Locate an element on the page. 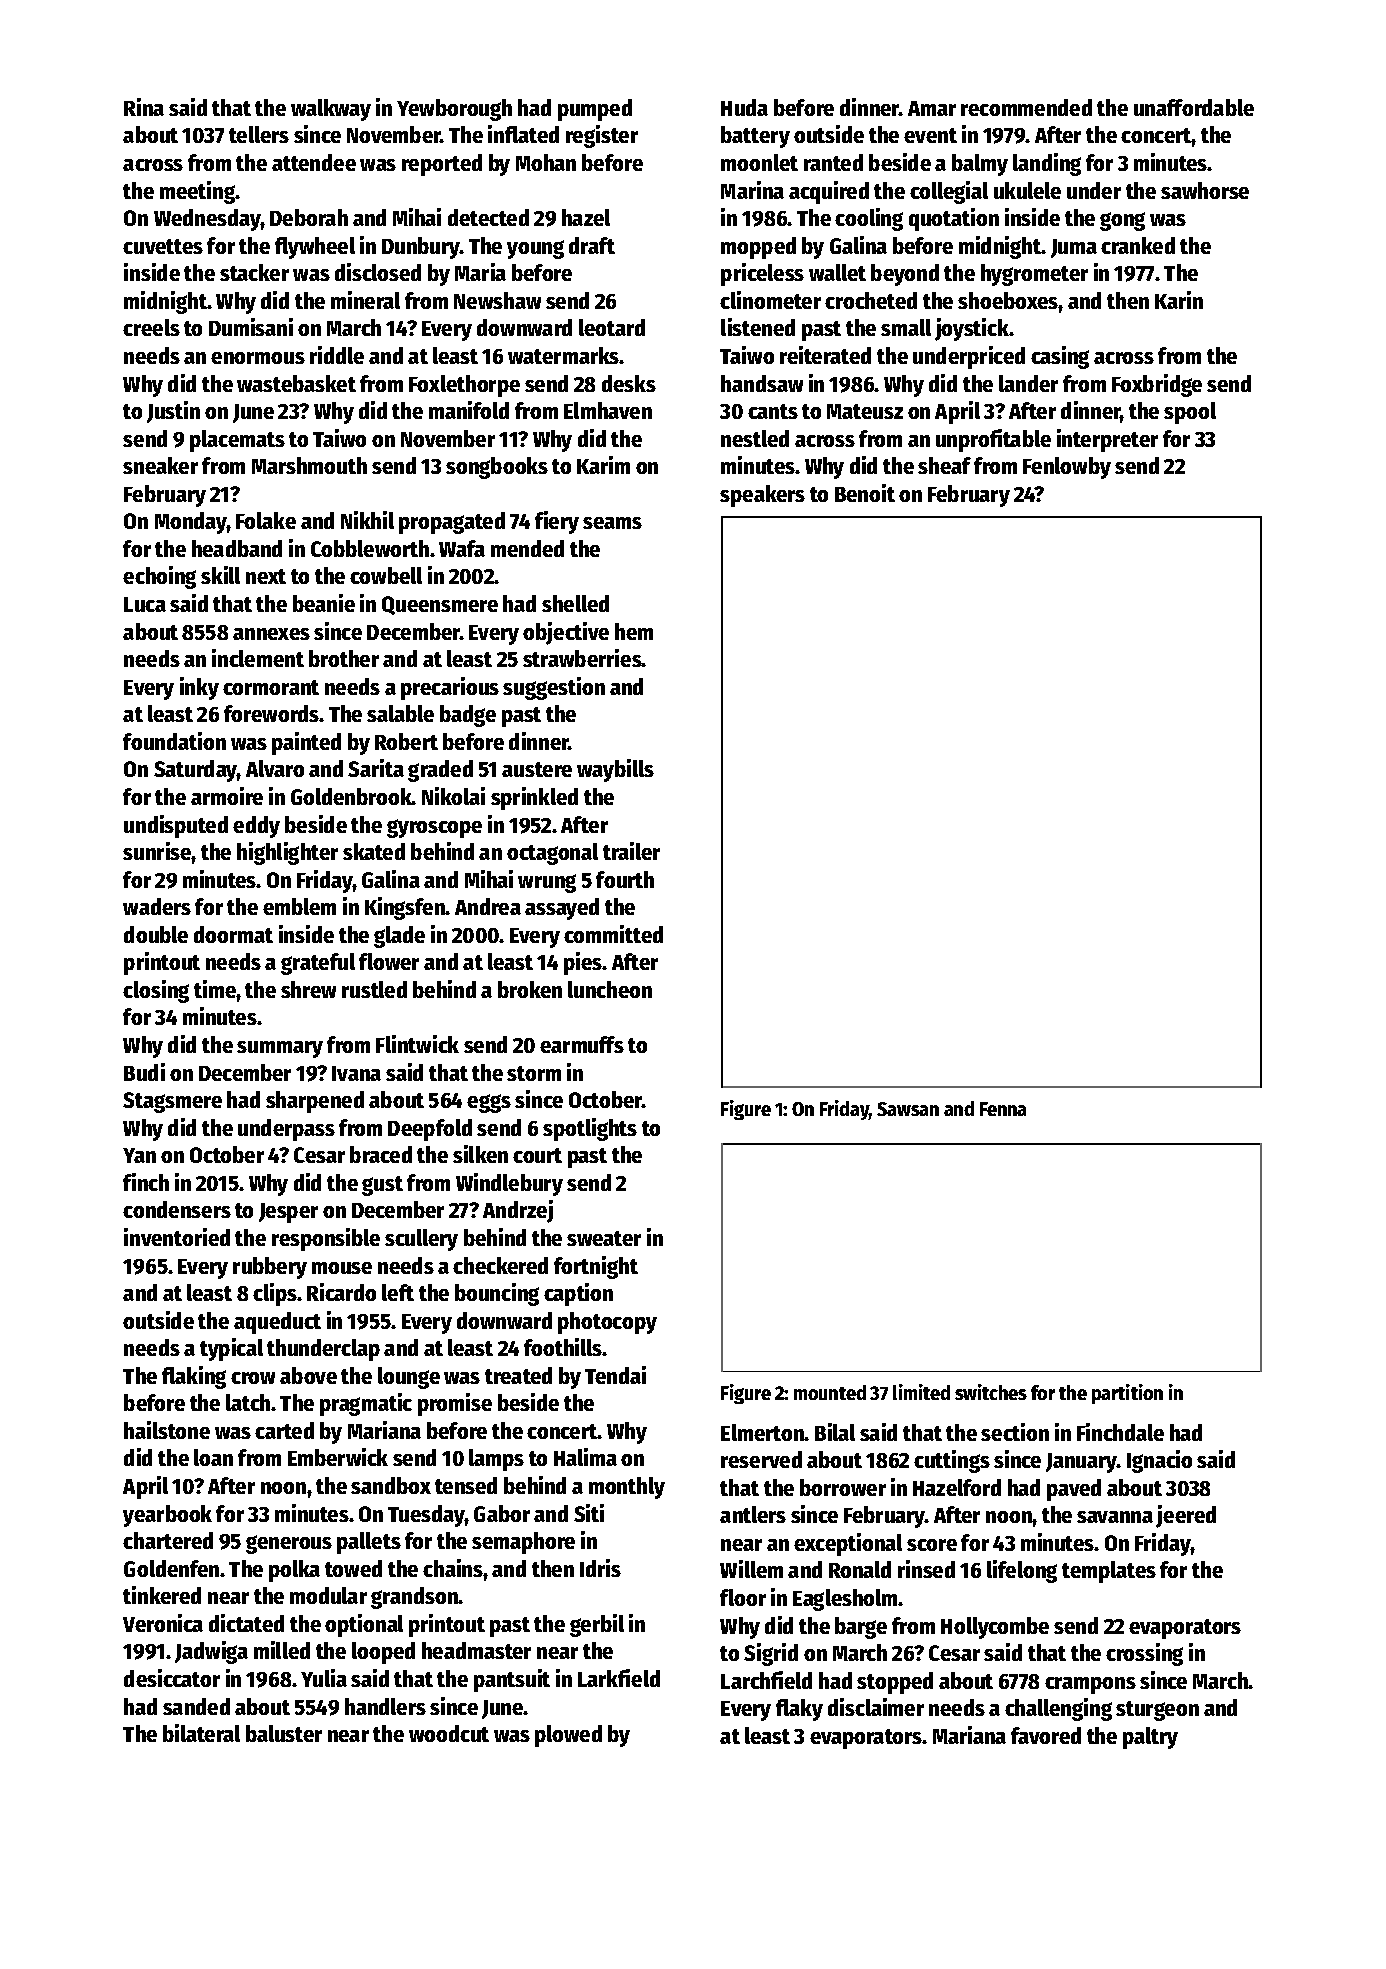 The width and height of the page is (1386, 1969). Marshmouth is located at coordinates (309, 465).
